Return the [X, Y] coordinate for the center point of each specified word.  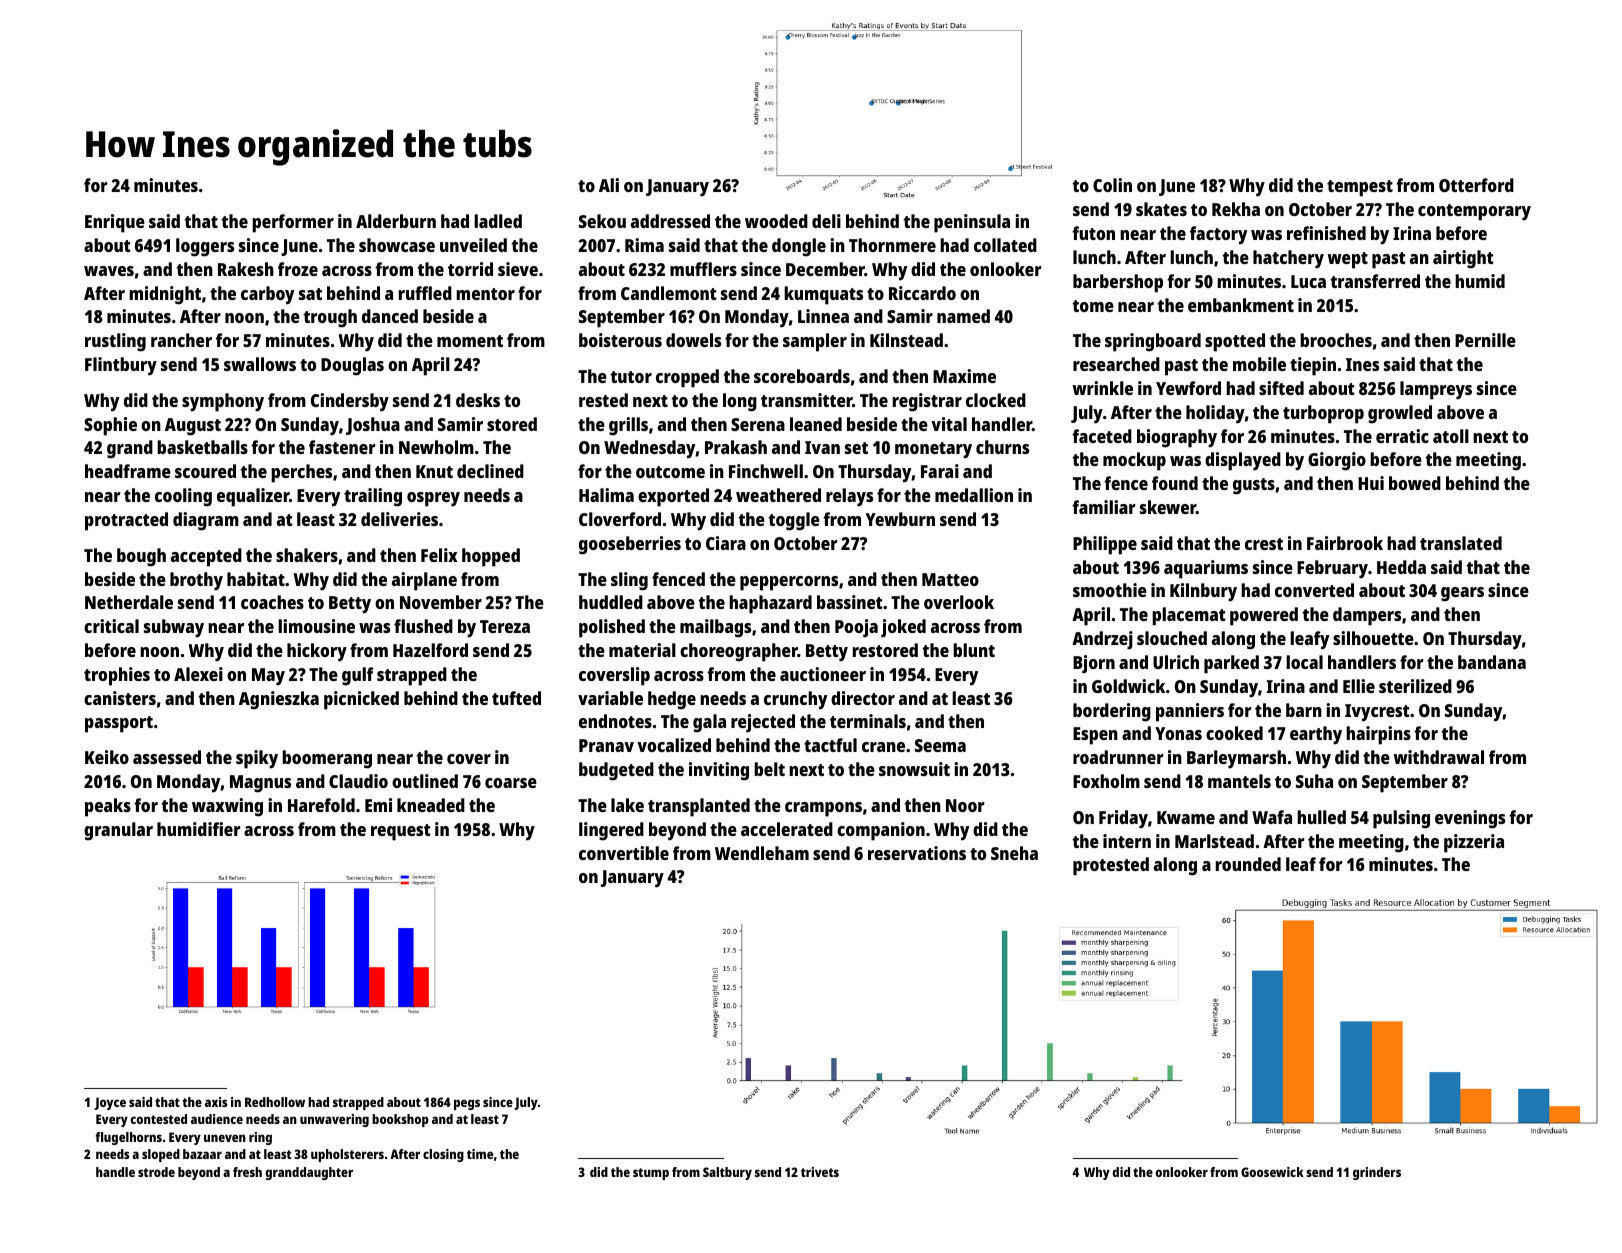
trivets [820, 1172]
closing [443, 1155]
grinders [1377, 1173]
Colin [1112, 185]
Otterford [1476, 185]
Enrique [115, 223]
